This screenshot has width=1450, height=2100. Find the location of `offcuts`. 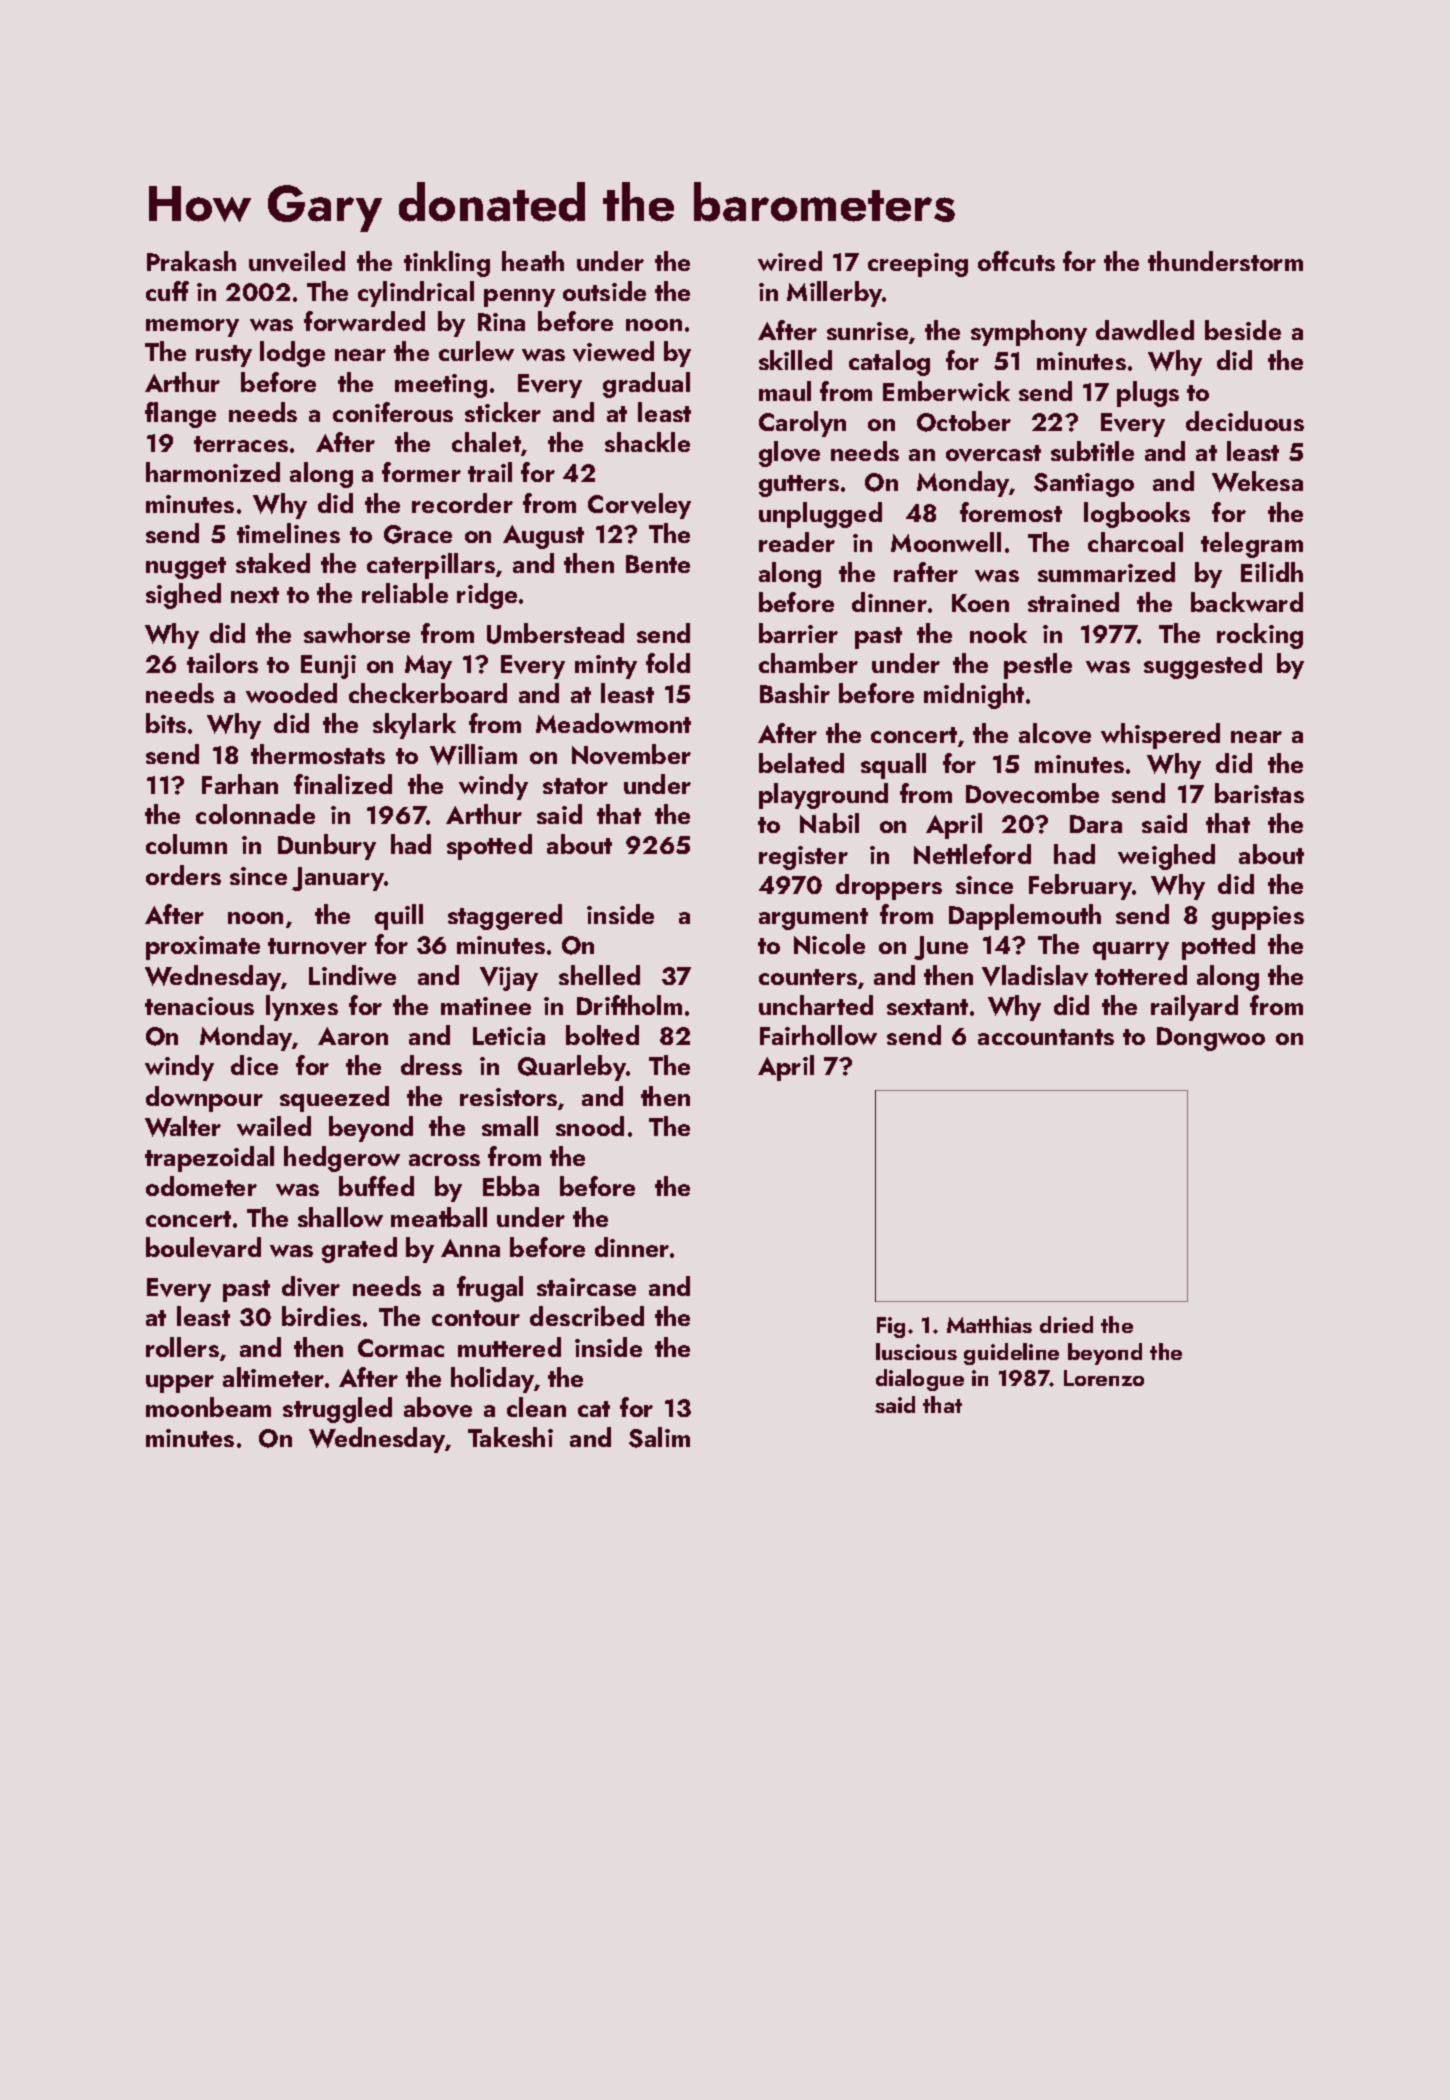

offcuts is located at coordinates (1016, 261).
